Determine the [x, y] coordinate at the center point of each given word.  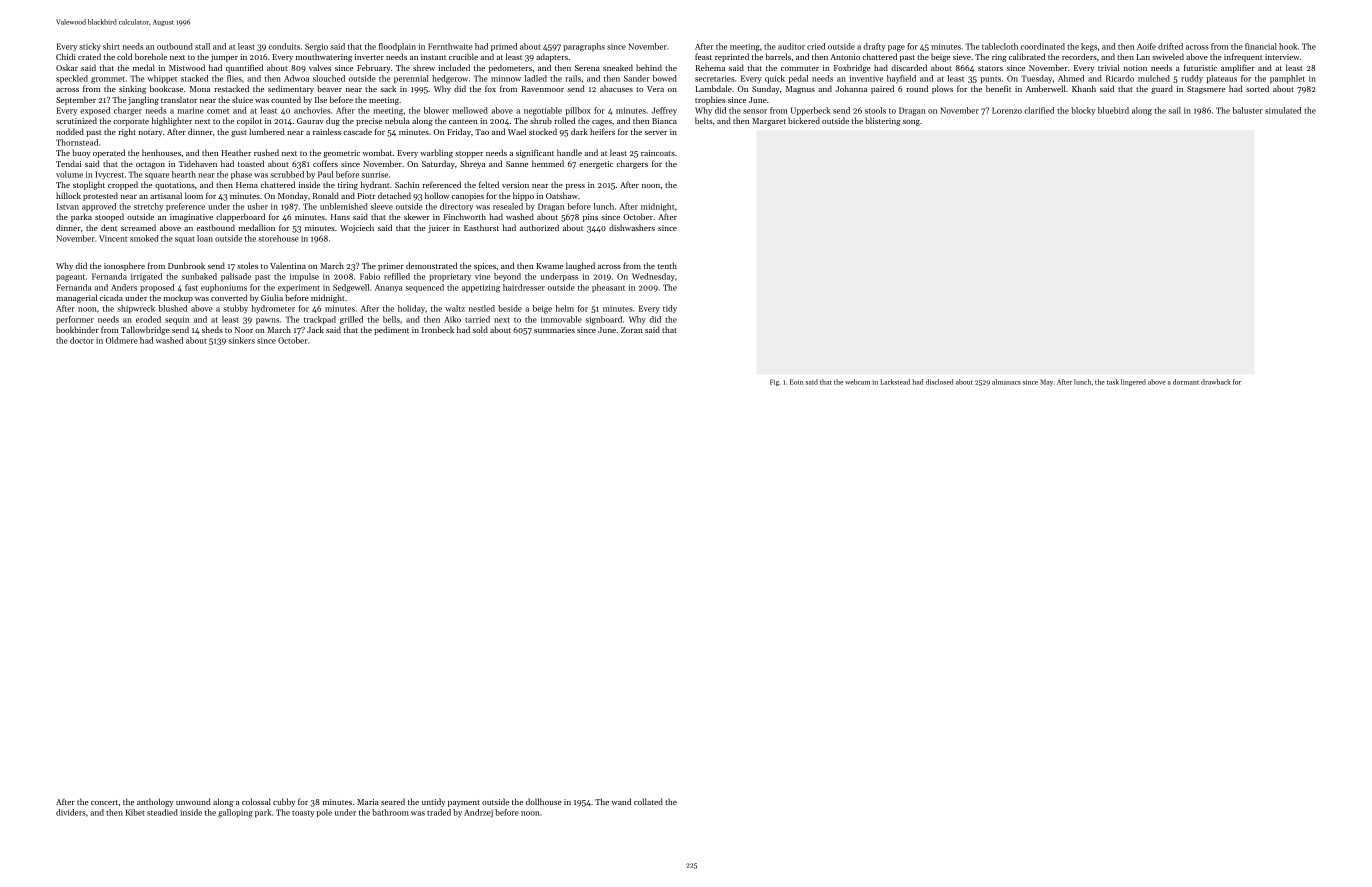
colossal [256, 801]
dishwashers [632, 227]
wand [621, 801]
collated [648, 801]
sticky [90, 47]
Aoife [1146, 46]
